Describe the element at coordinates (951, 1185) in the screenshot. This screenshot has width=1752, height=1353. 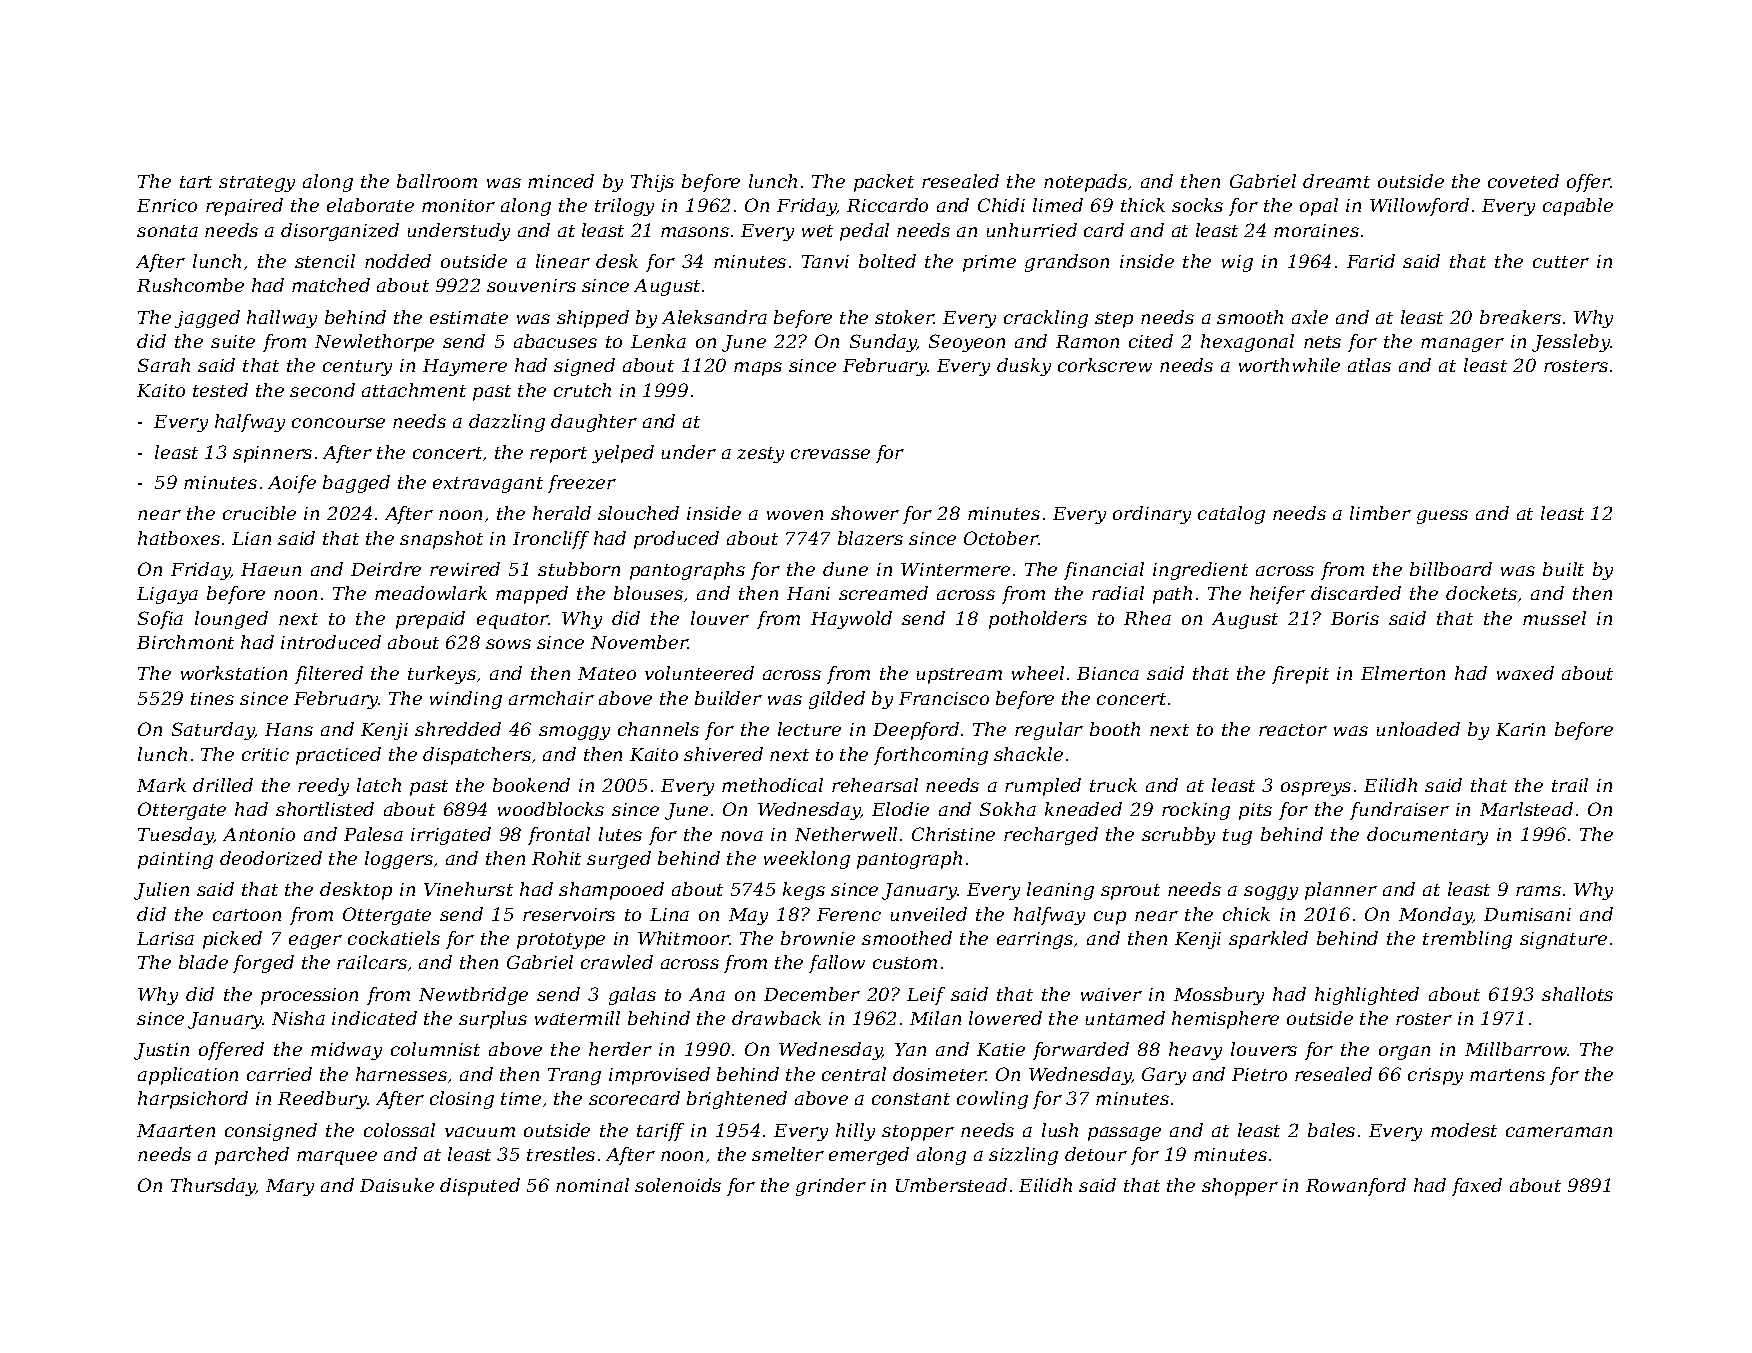
I see `Umberstead` at that location.
